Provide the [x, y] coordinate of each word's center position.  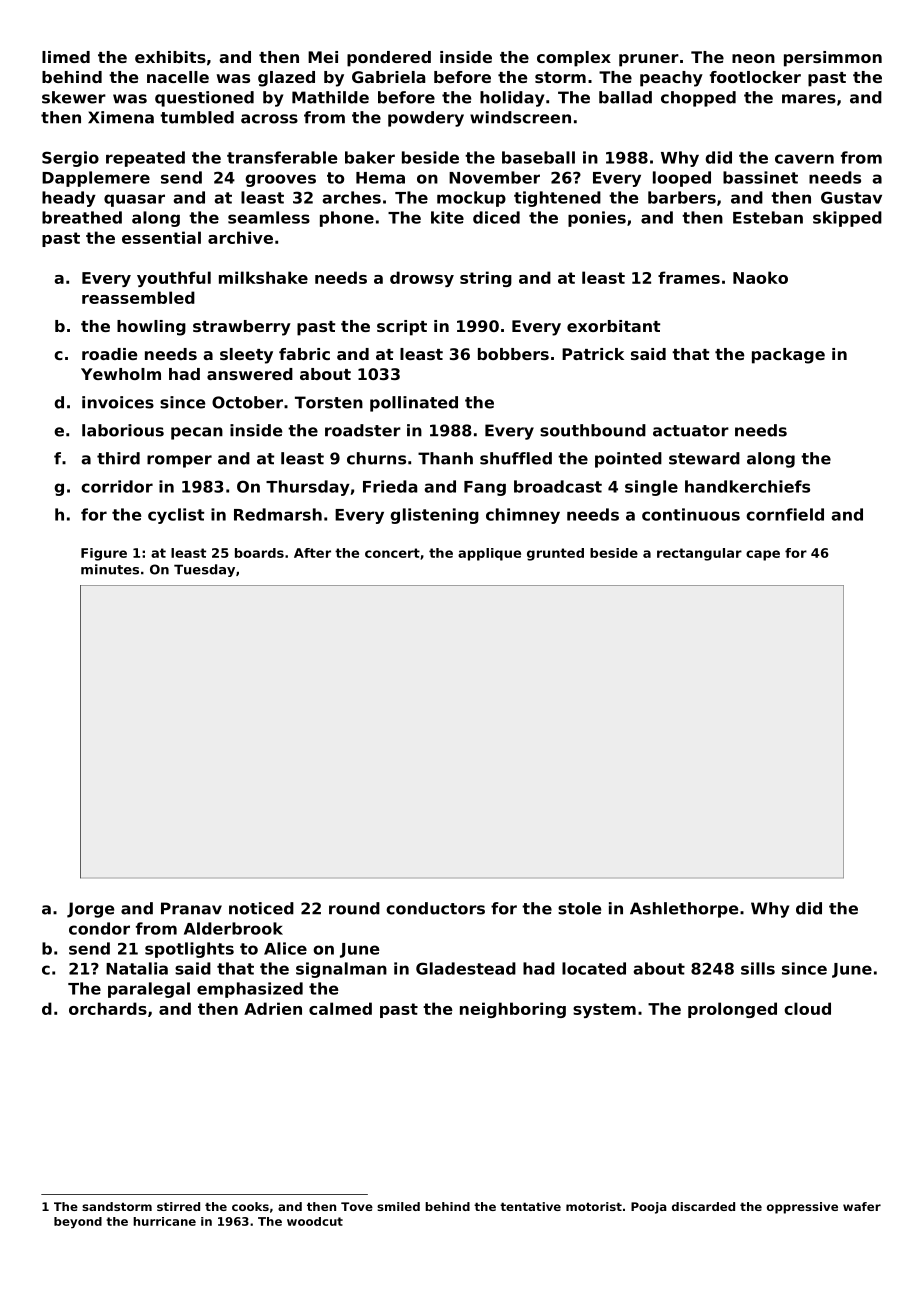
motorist [594, 1206]
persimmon [833, 59]
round [354, 908]
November [494, 177]
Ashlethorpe [684, 910]
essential [161, 237]
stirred [178, 1206]
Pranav [191, 908]
